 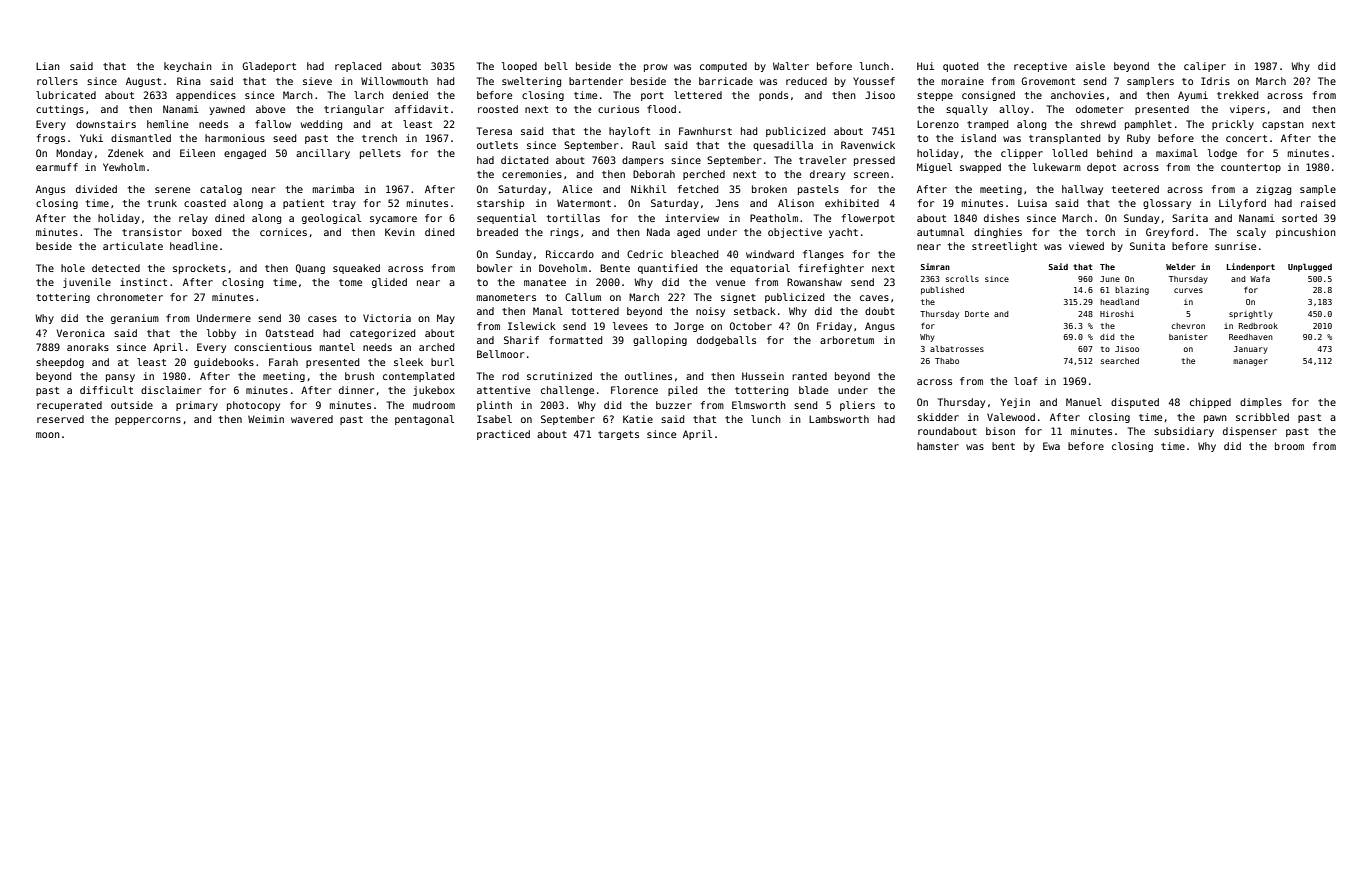 I want to click on lodge, so click(x=1222, y=154).
